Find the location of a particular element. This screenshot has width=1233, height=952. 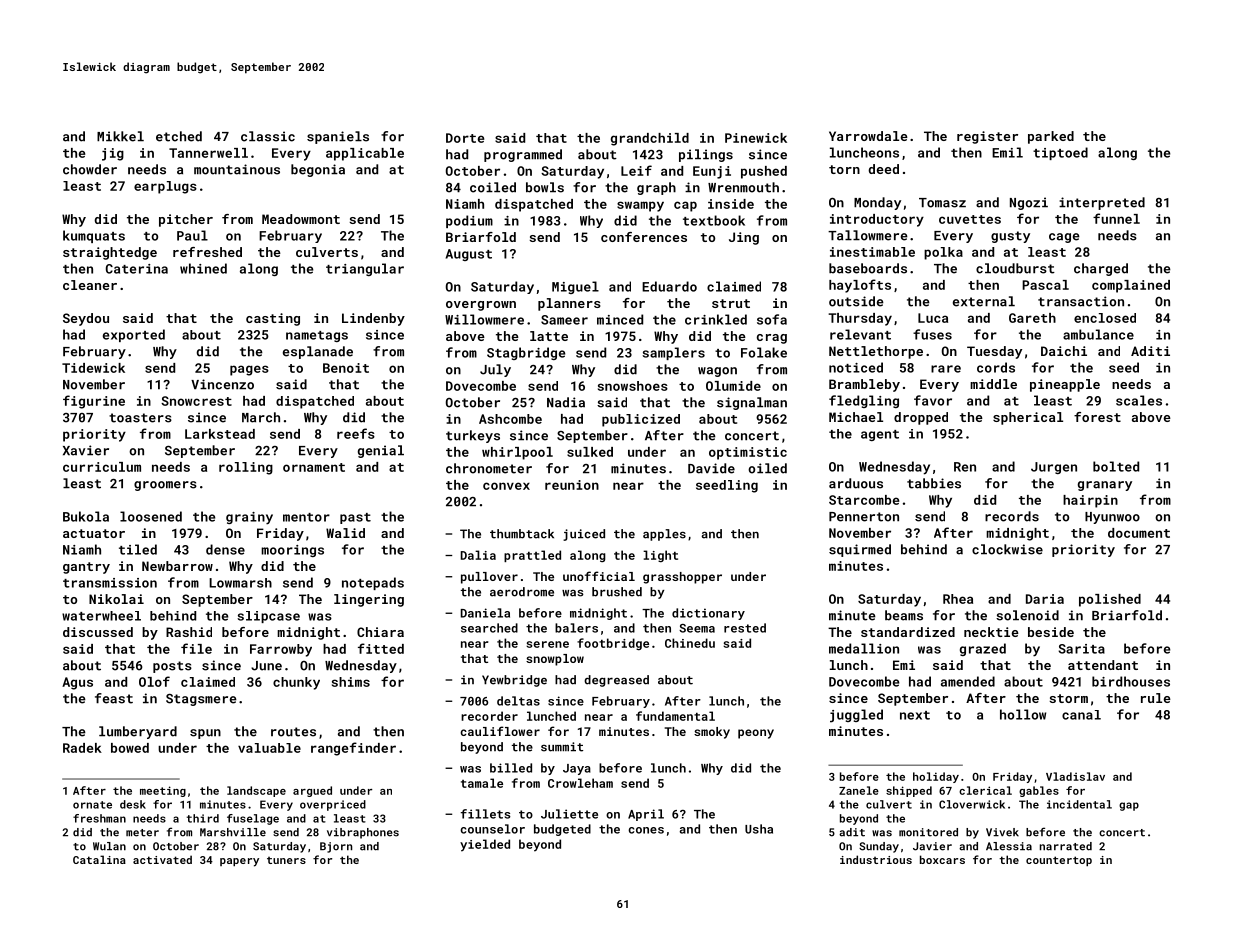

fillets is located at coordinates (486, 814).
